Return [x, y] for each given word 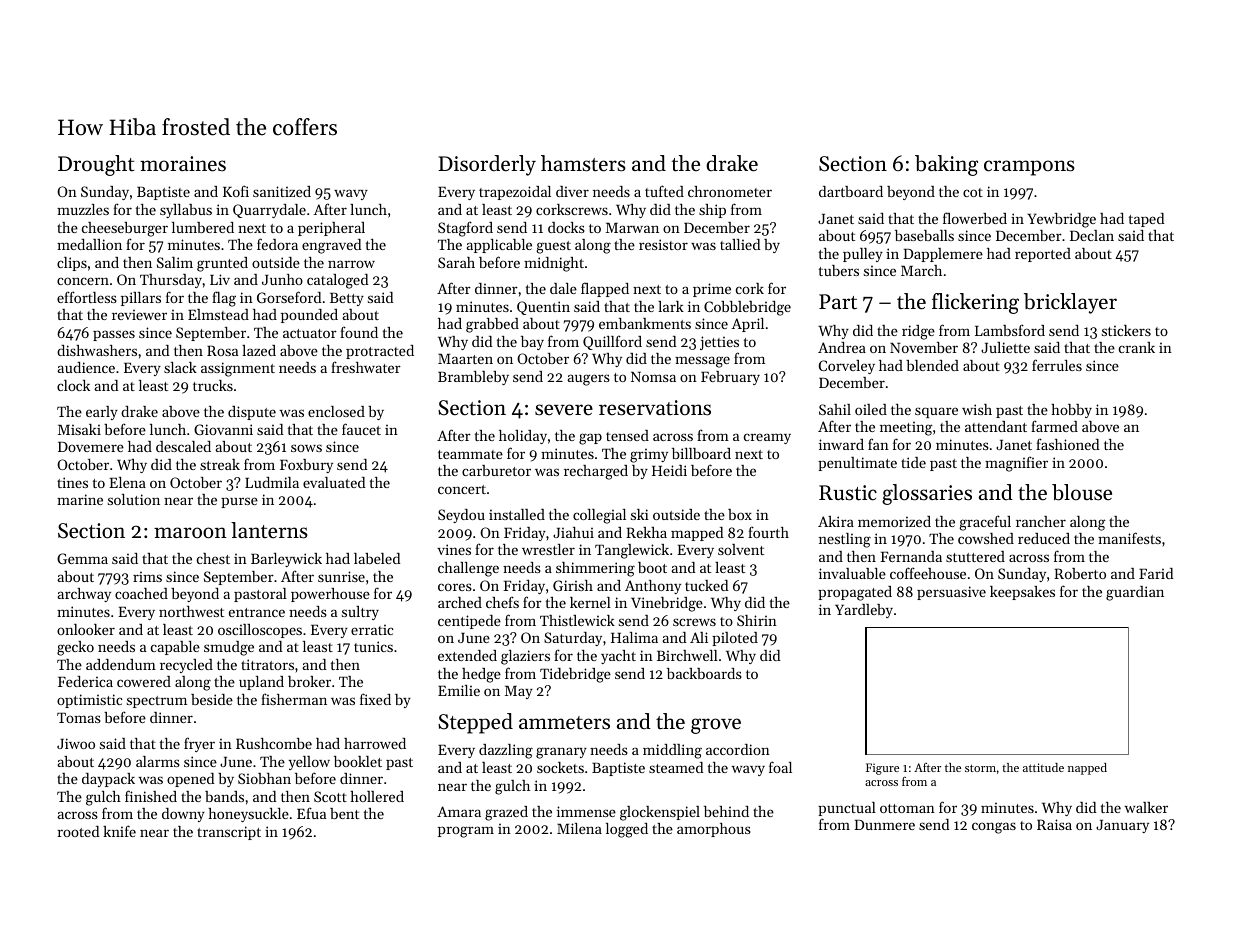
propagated [855, 593]
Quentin [543, 308]
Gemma [82, 558]
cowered [144, 681]
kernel [590, 602]
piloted [735, 639]
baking [946, 165]
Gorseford [289, 297]
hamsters [583, 163]
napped [1087, 769]
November [924, 347]
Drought [96, 165]
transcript [229, 833]
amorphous [714, 830]
